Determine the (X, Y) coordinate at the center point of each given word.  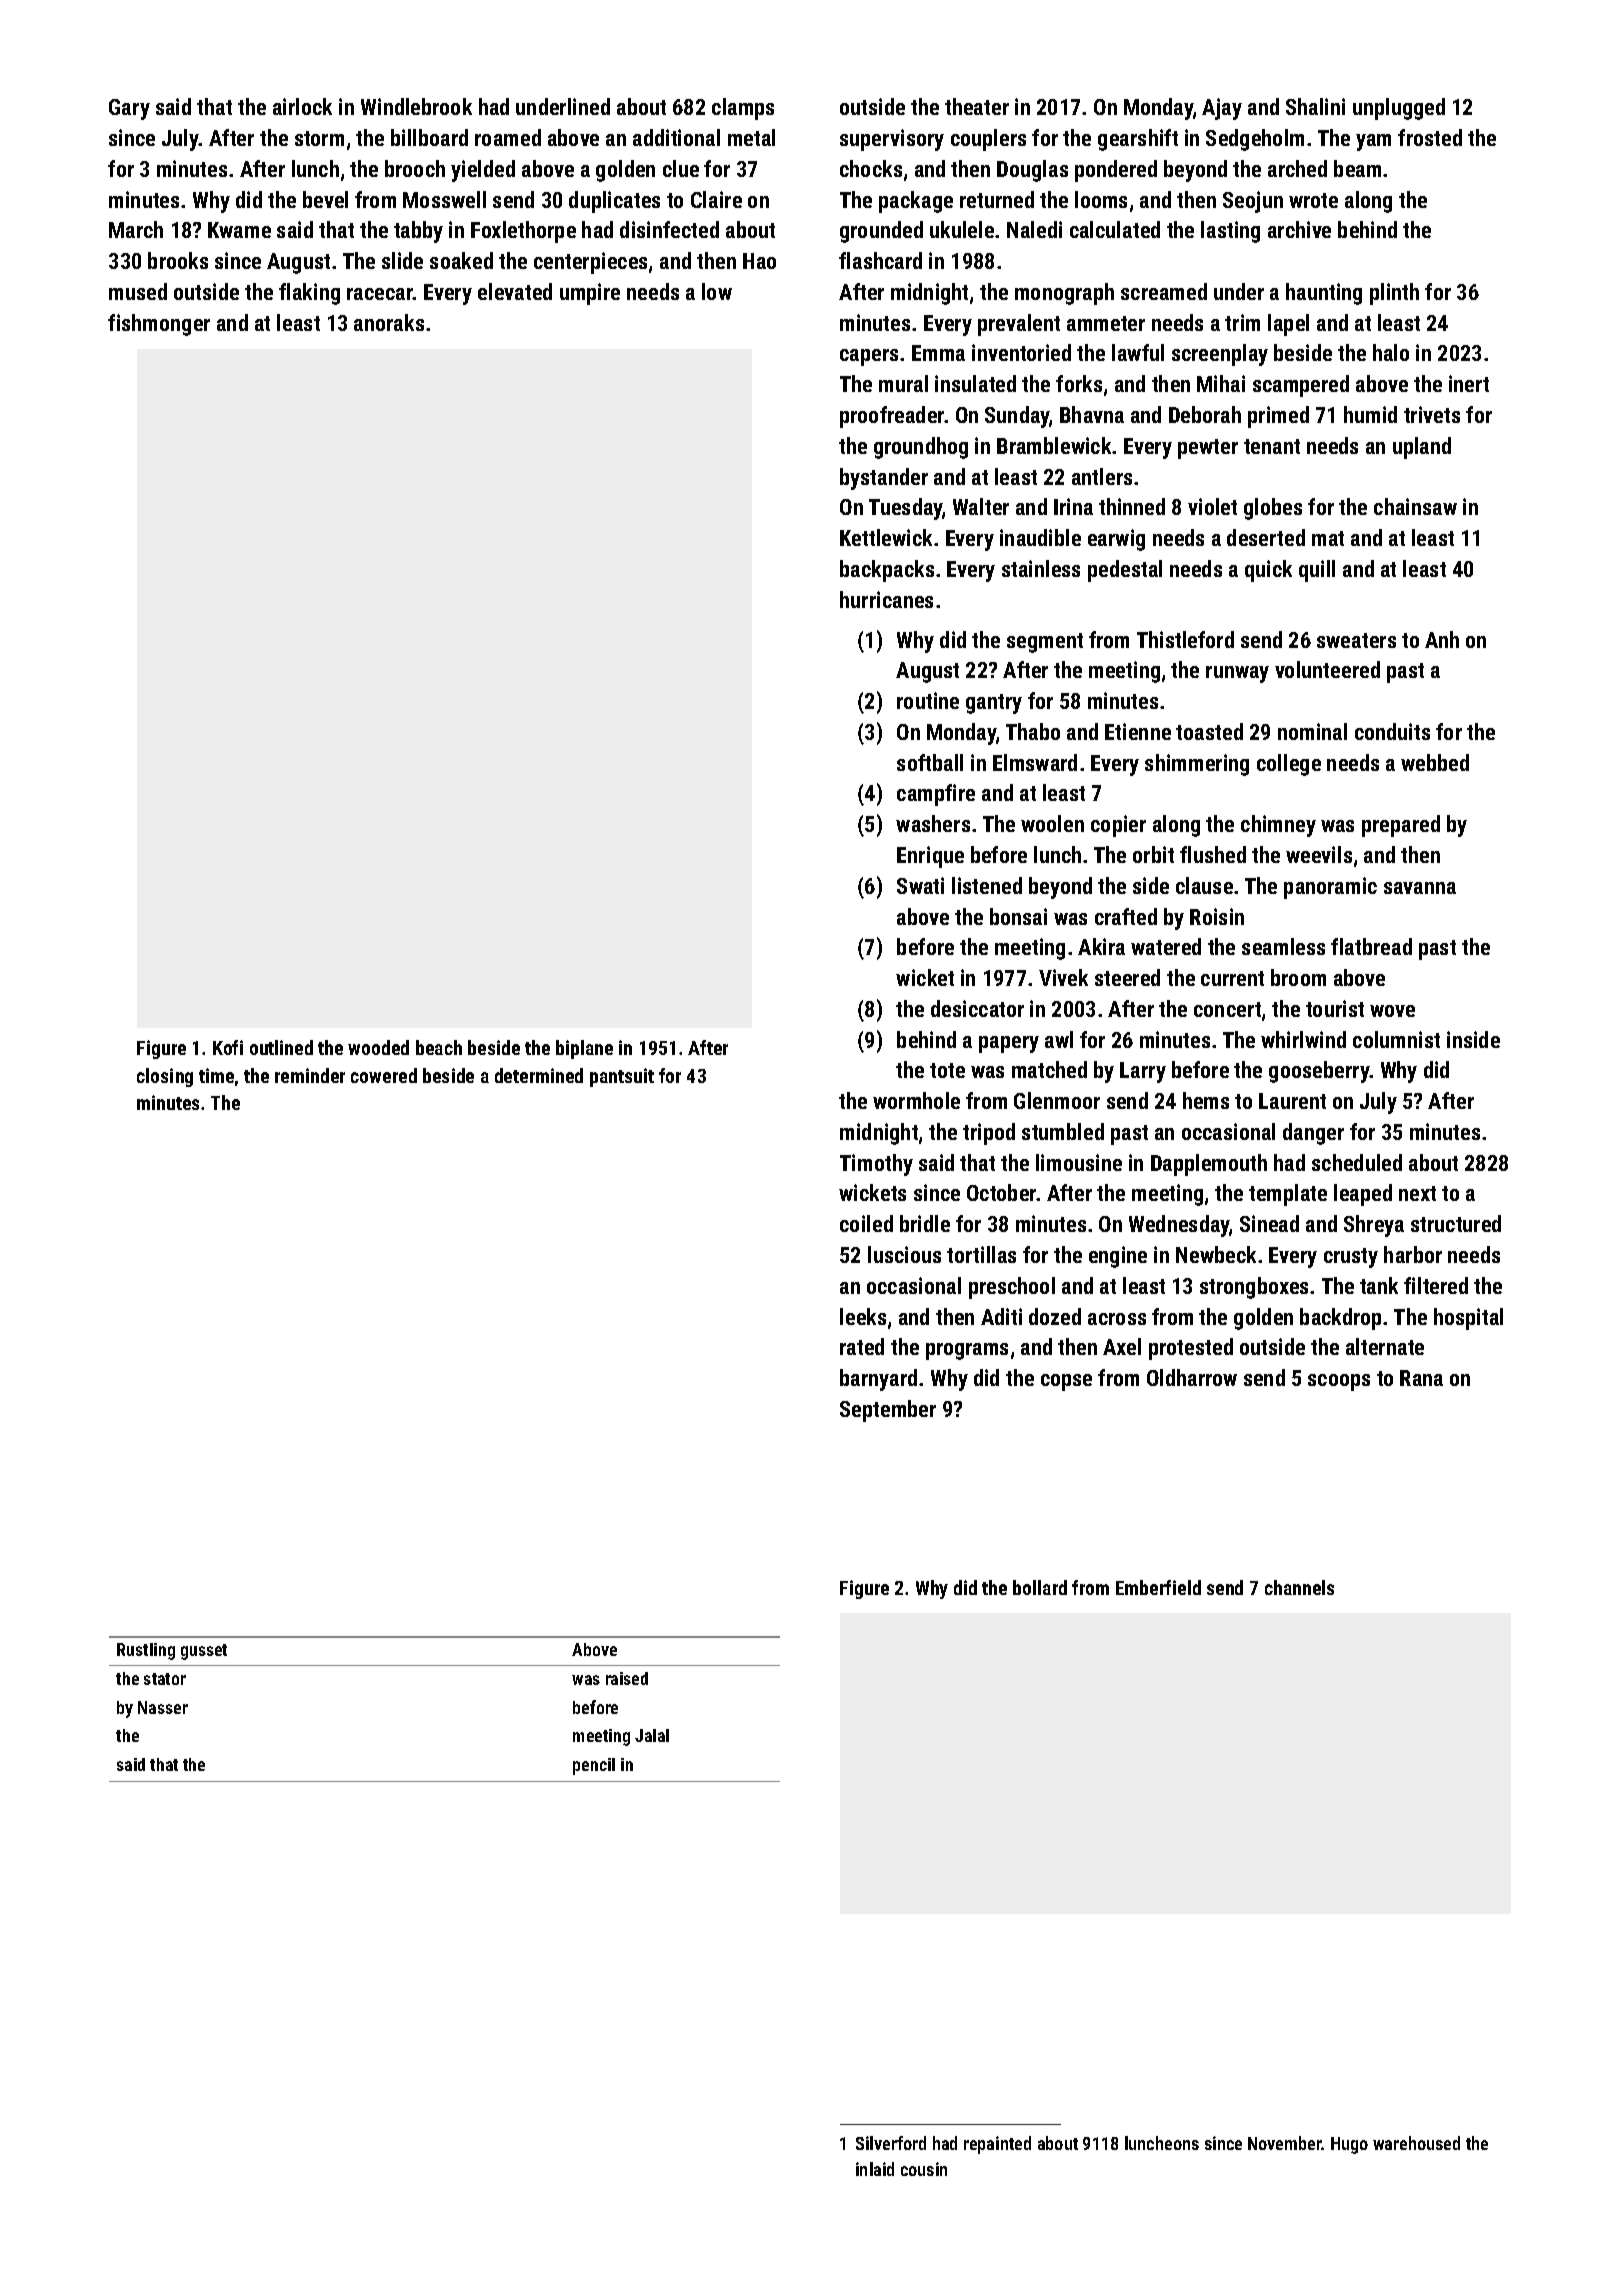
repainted (997, 2145)
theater (977, 106)
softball (930, 762)
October (1002, 1192)
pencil (594, 1766)
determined (539, 1075)
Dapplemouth (1209, 1165)
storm (319, 138)
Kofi (228, 1047)
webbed (1435, 762)
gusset (204, 1652)
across (1117, 1319)
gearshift (1138, 140)
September (888, 1411)
